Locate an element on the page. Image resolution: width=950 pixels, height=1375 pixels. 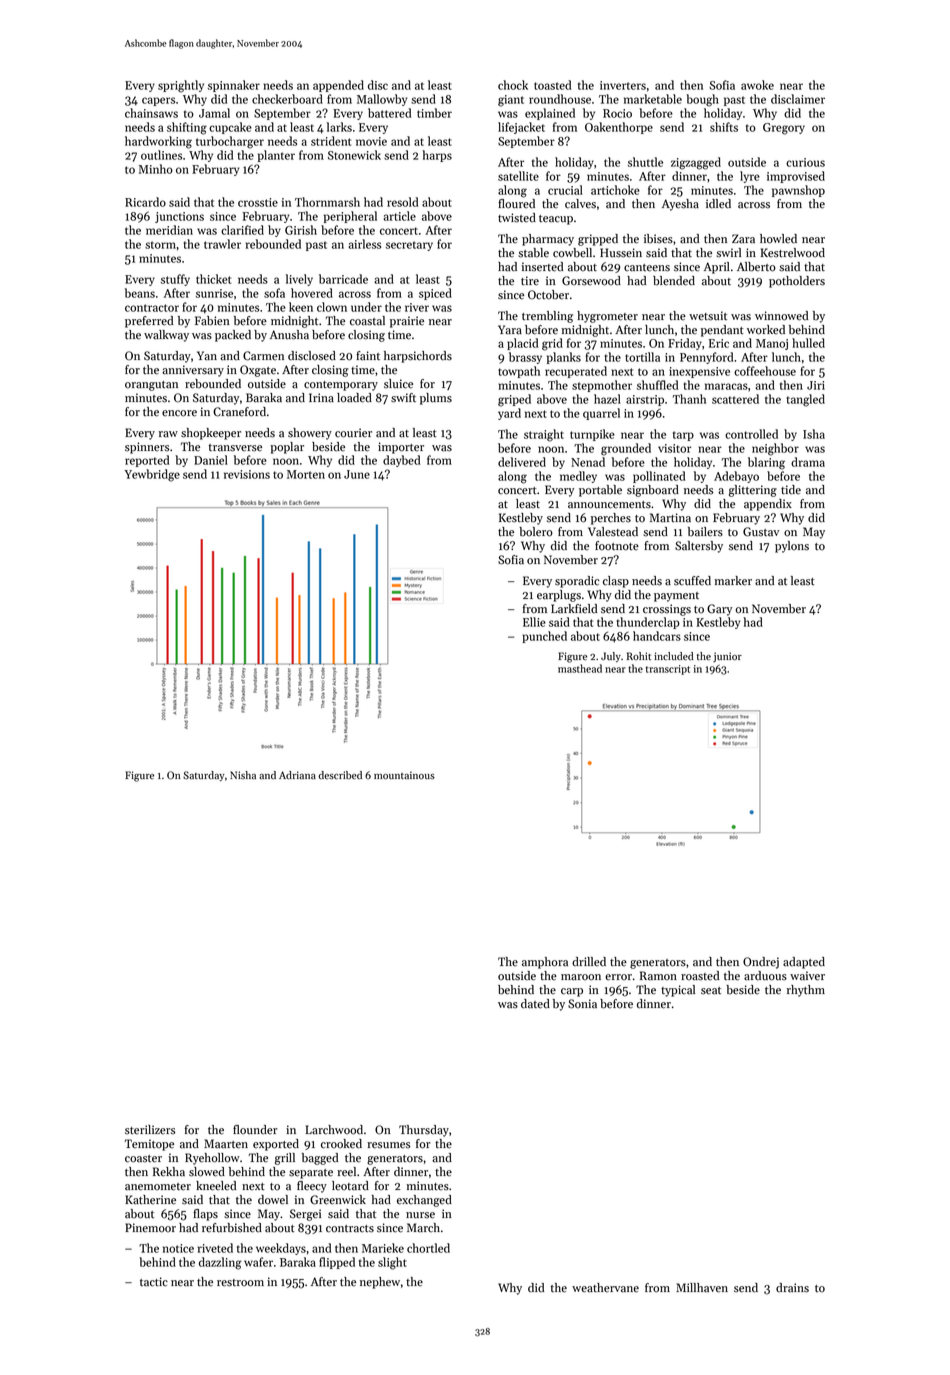
awoke is located at coordinates (757, 85).
